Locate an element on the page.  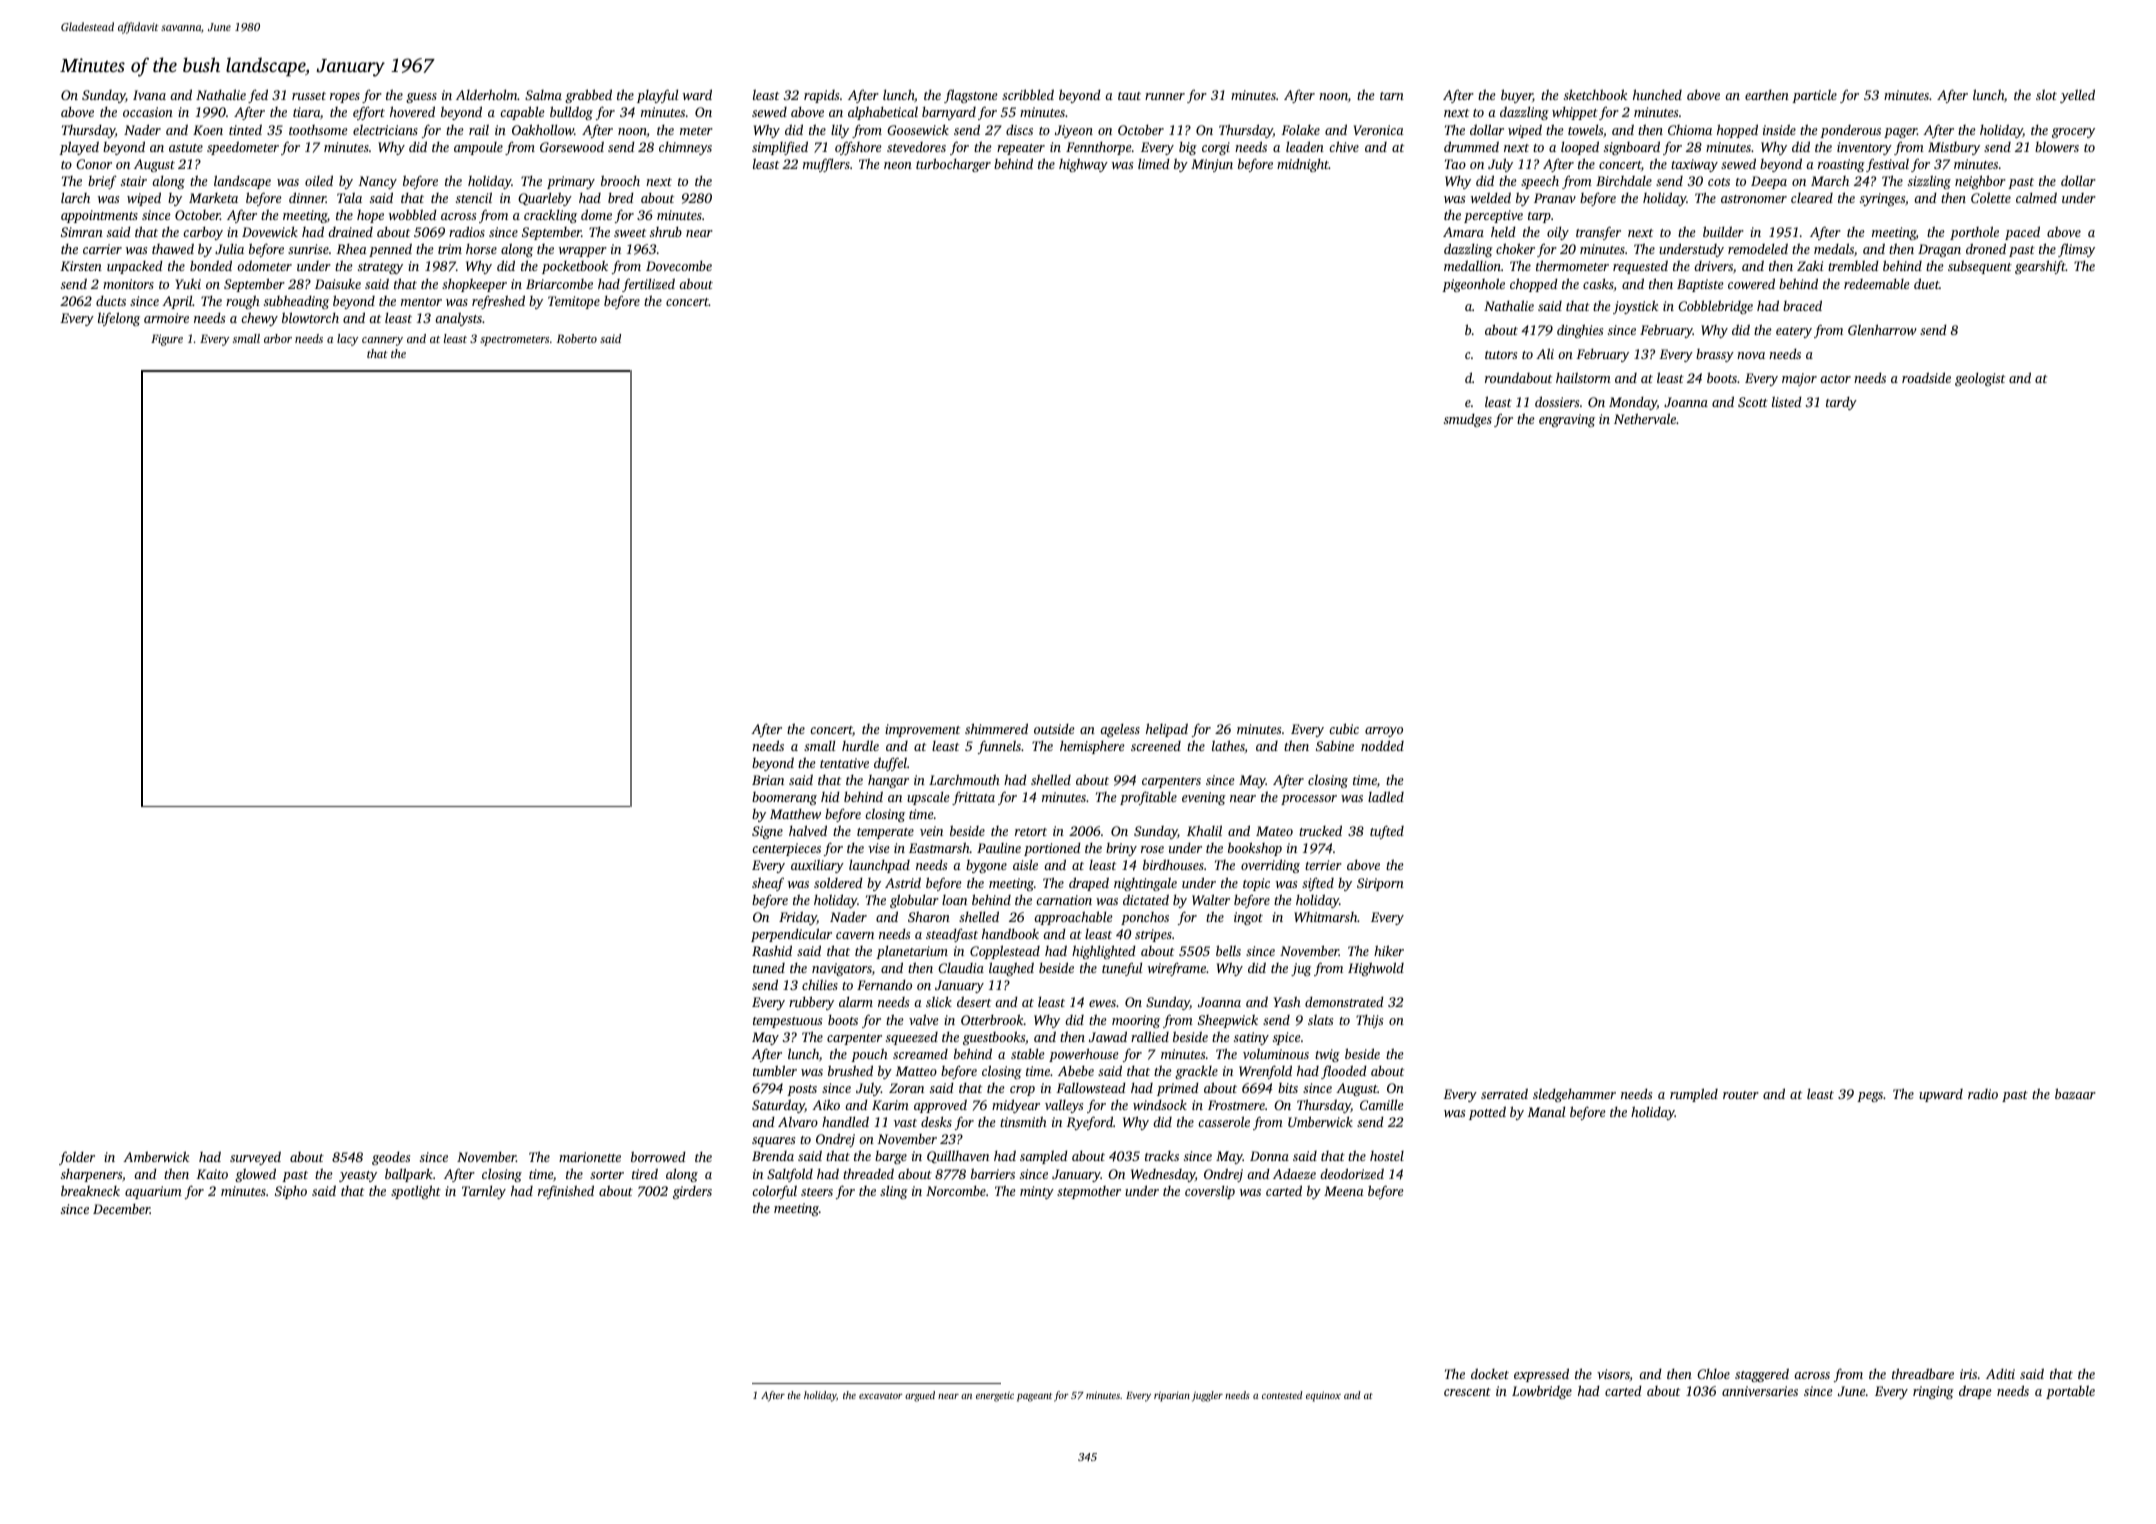
casserole is located at coordinates (1224, 1121).
